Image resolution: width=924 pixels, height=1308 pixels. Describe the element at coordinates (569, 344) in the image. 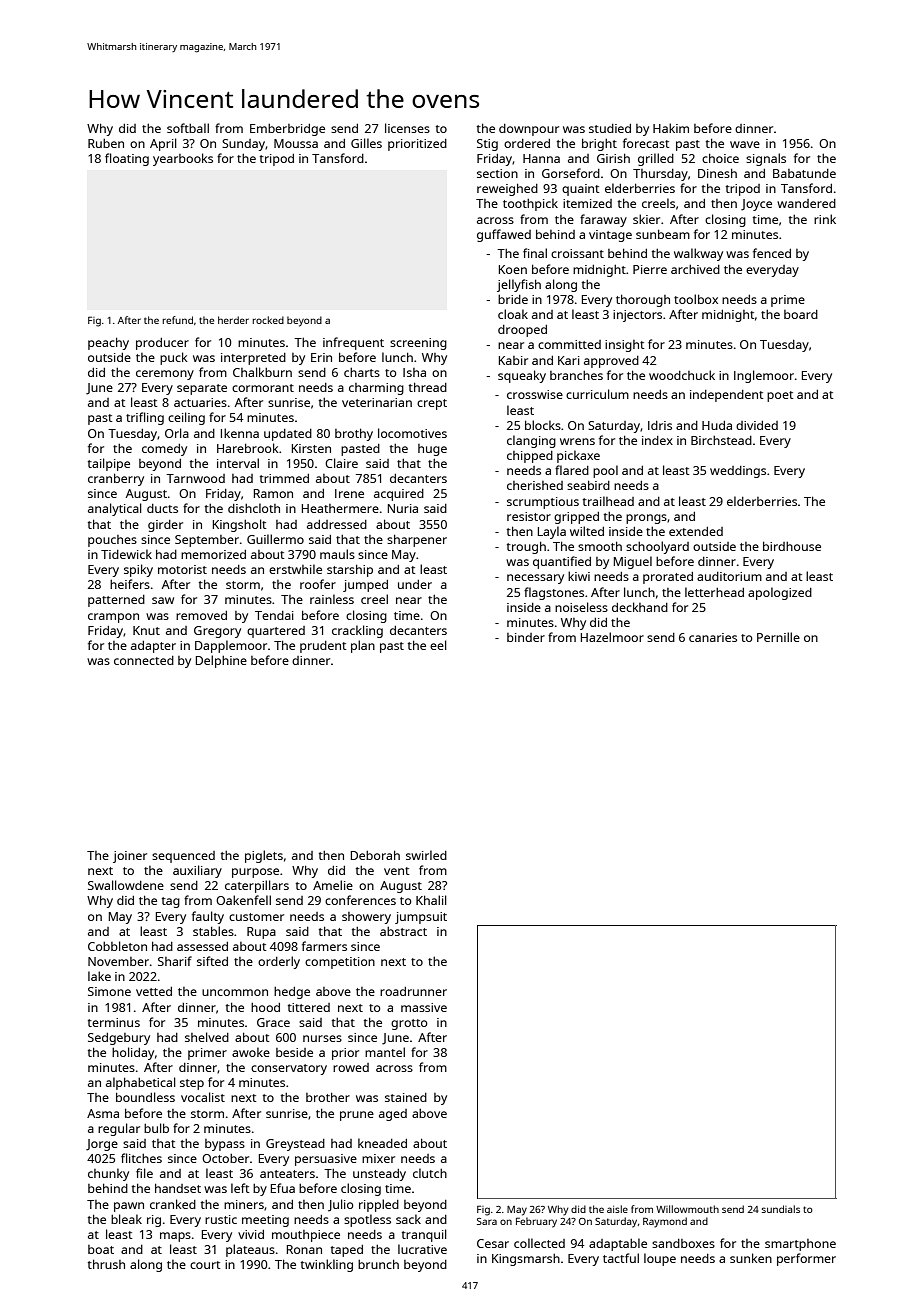

I see `committed` at that location.
